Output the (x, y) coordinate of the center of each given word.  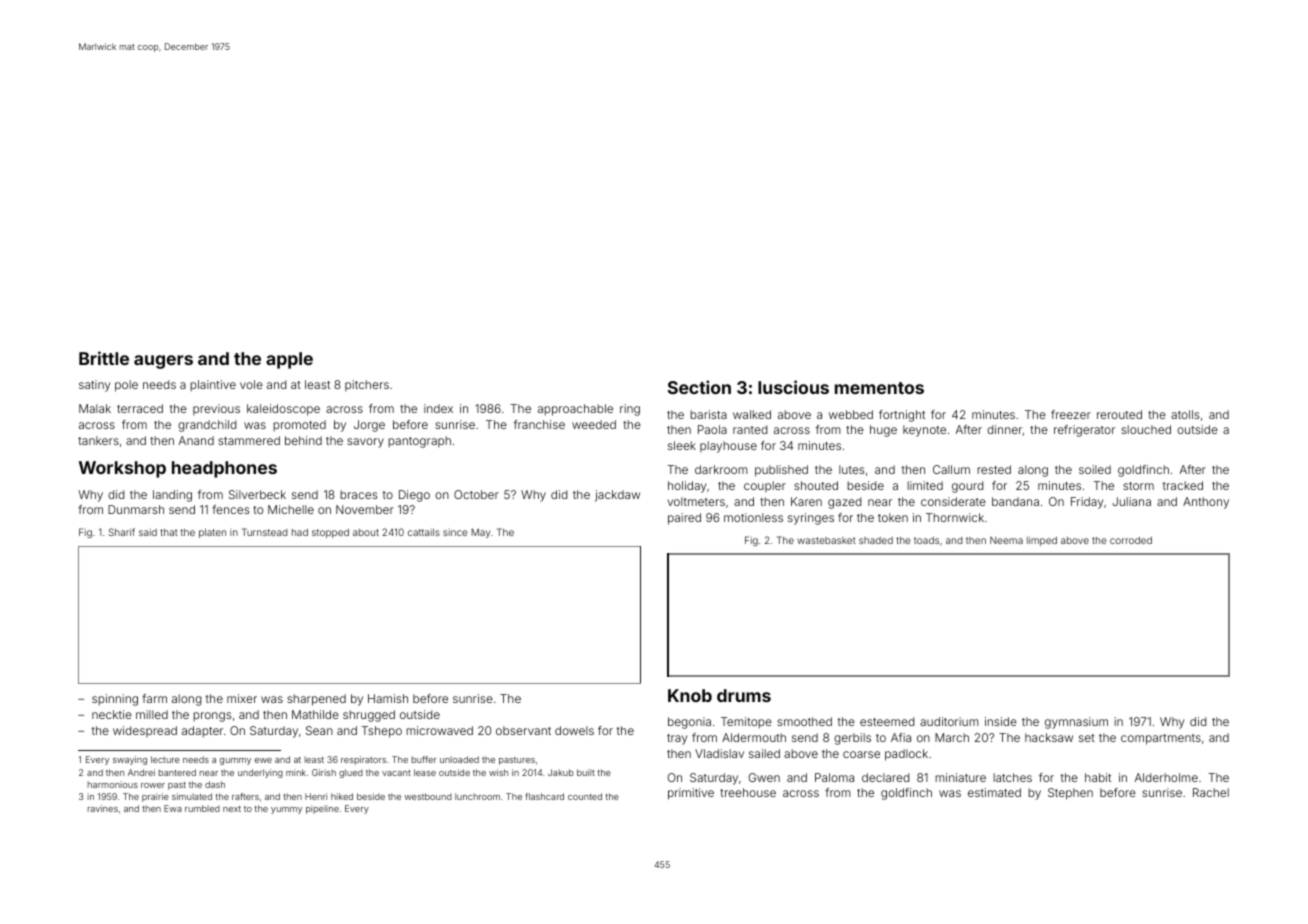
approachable (575, 410)
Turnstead (265, 532)
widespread (145, 731)
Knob (690, 695)
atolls (1185, 414)
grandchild (207, 426)
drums (744, 695)
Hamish (388, 698)
